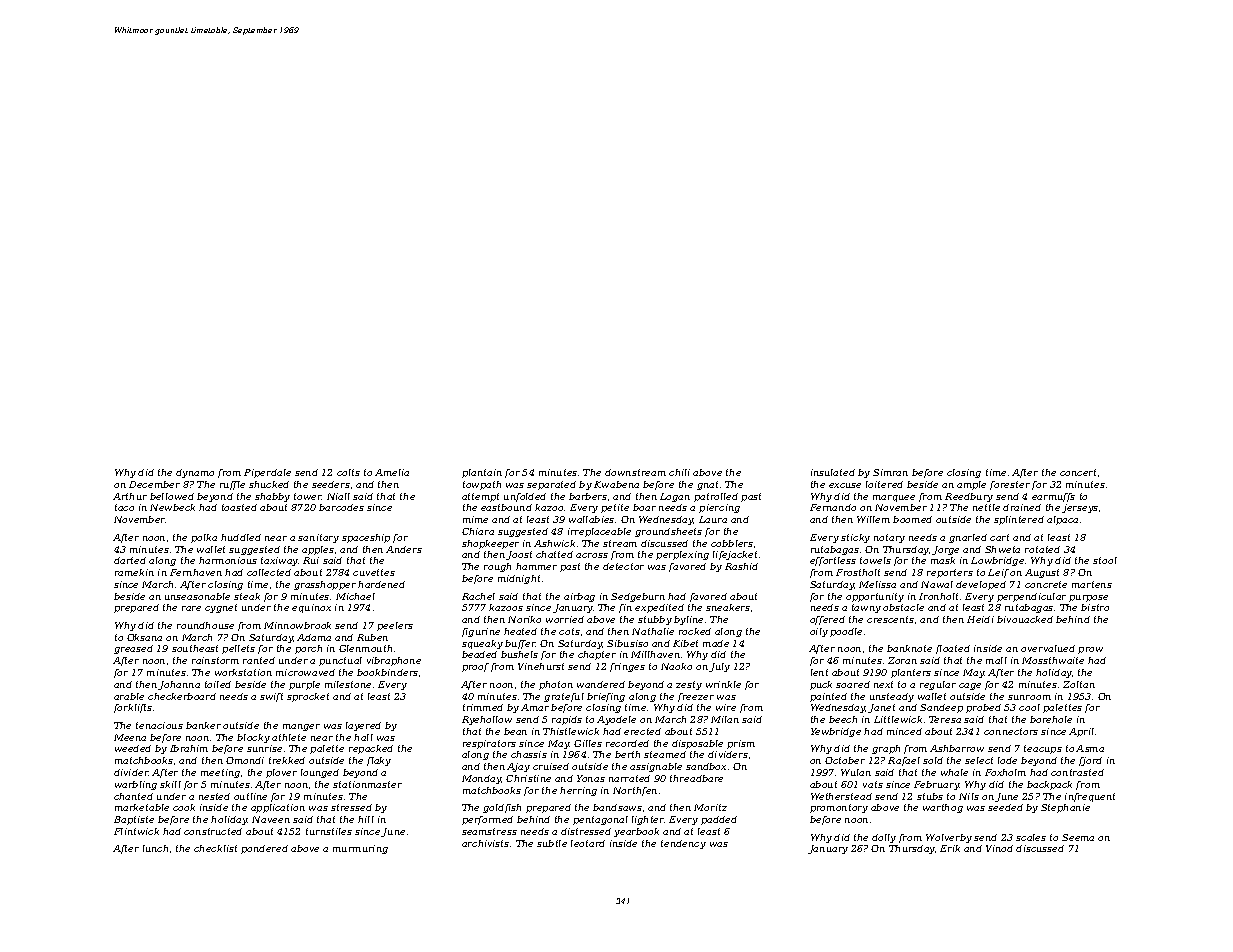 Image resolution: width=1233 pixels, height=952 pixels. I want to click on expedited, so click(659, 608).
